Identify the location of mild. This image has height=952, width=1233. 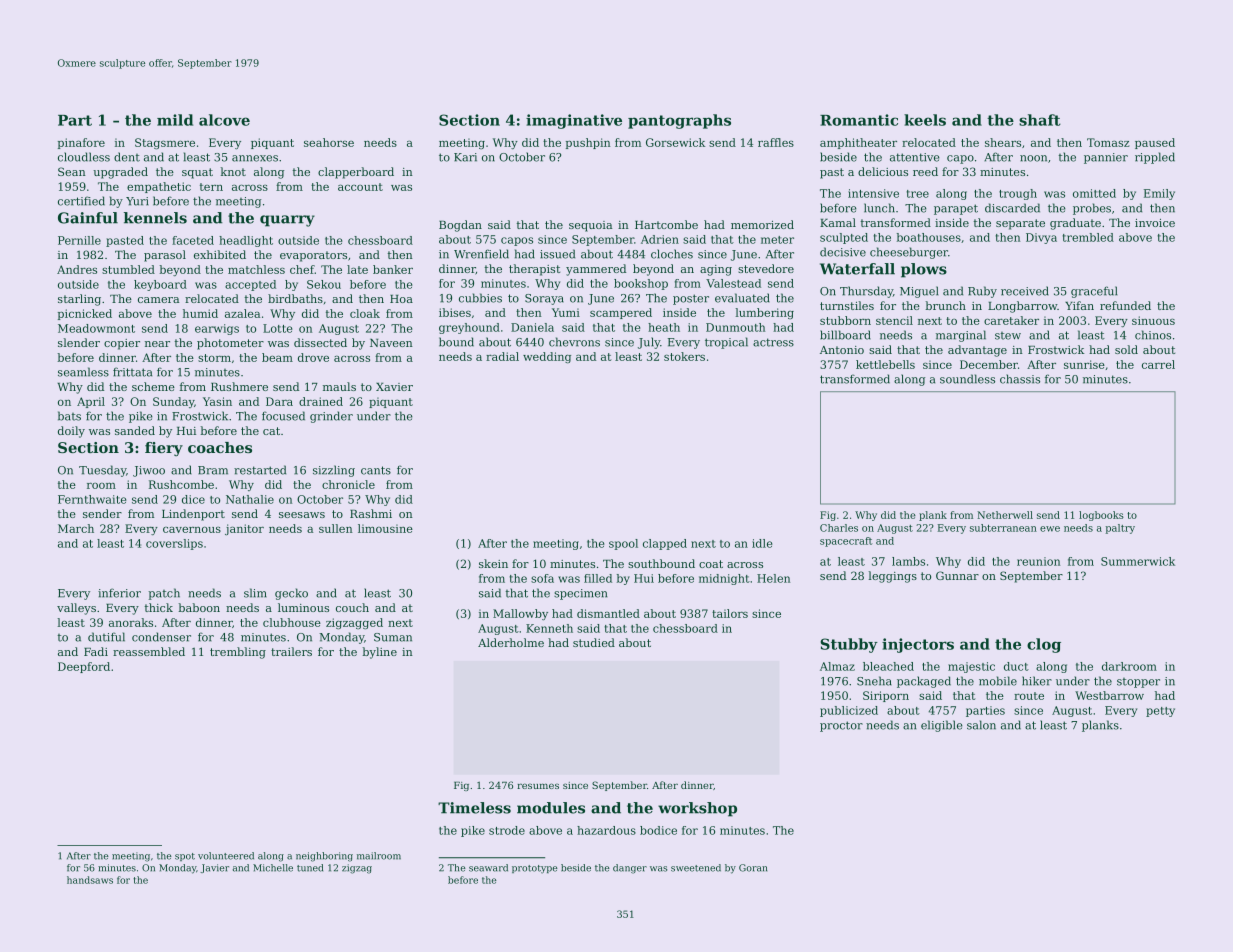
(175, 120).
